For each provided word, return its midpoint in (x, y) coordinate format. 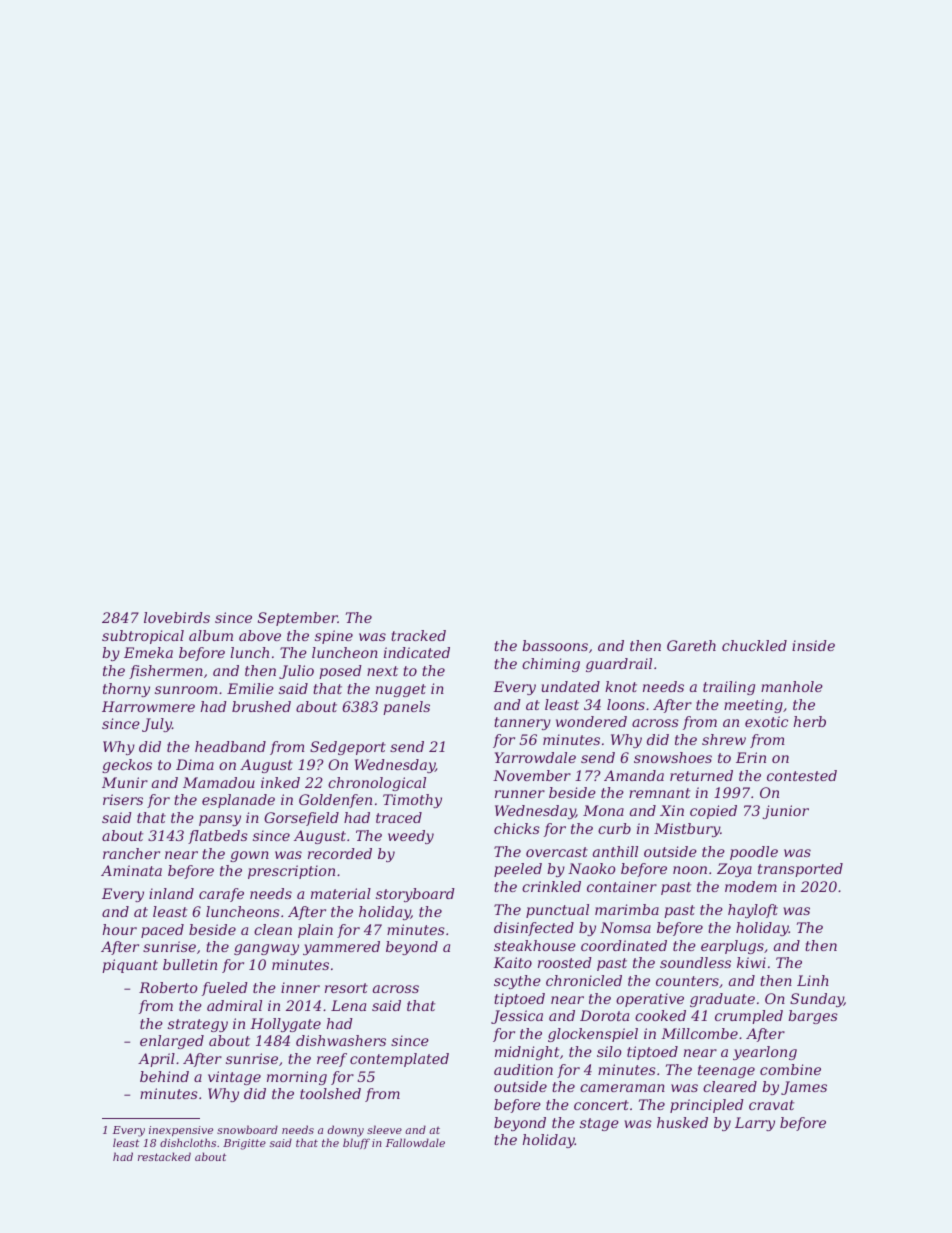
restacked (164, 1156)
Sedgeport (348, 748)
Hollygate (285, 1025)
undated (571, 686)
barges (813, 1017)
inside (813, 645)
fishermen (166, 672)
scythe (517, 982)
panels (406, 708)
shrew (724, 739)
